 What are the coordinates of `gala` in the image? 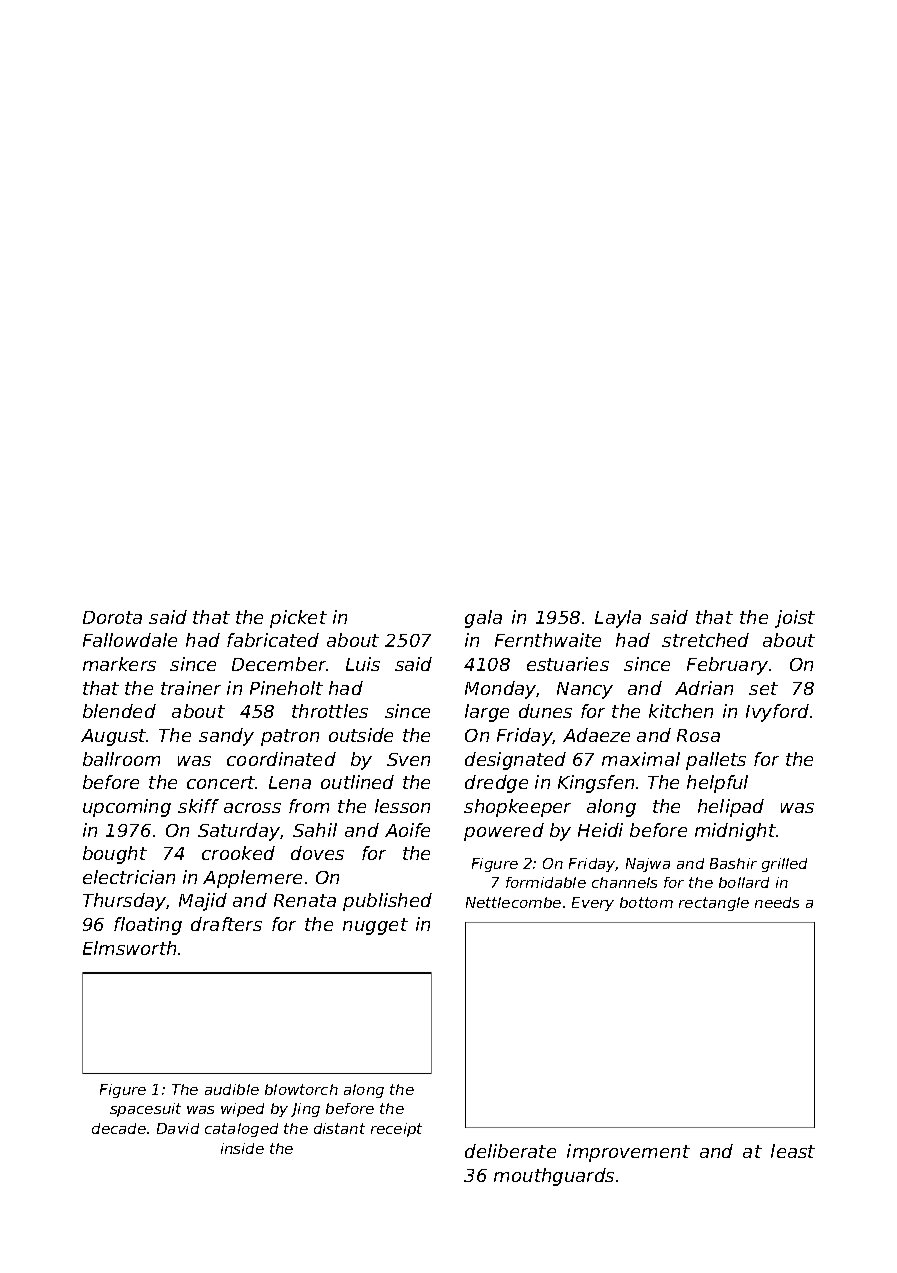 It's located at (483, 619).
